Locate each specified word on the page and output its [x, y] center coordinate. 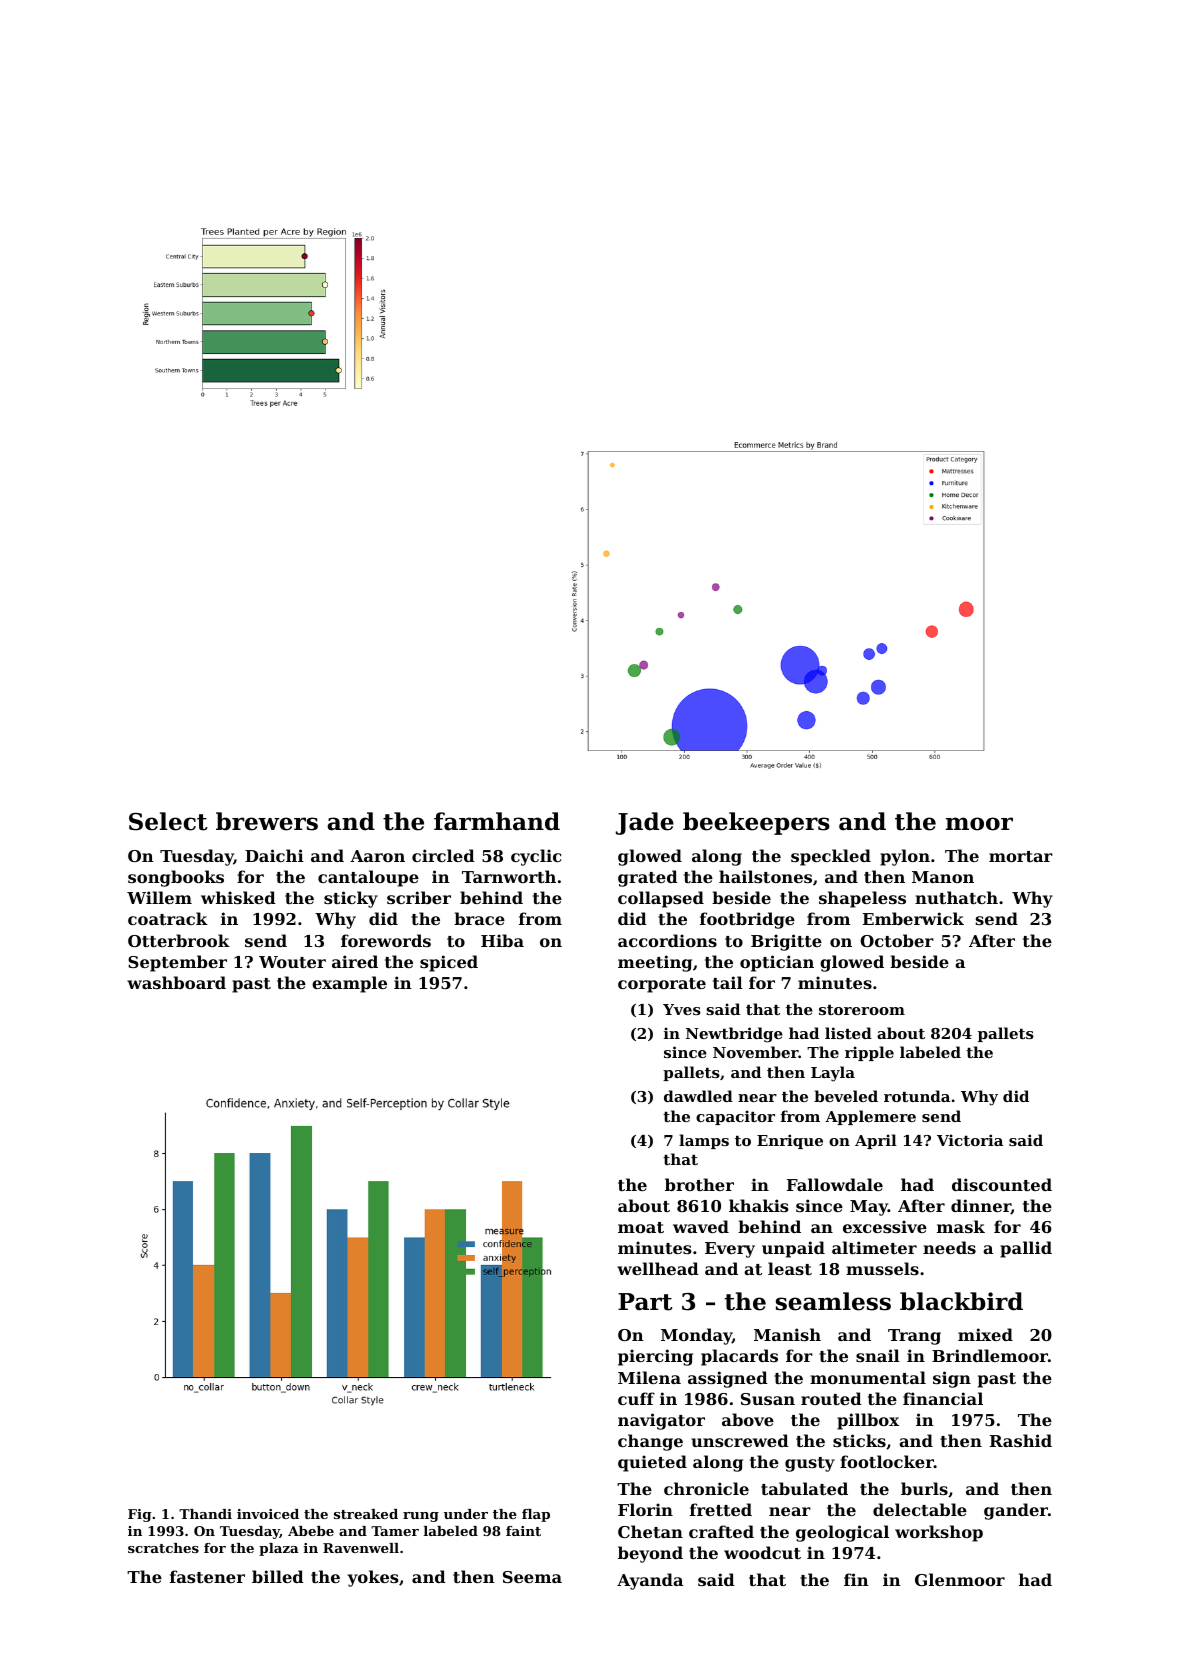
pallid [1026, 1249]
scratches [163, 1548]
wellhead [658, 1268]
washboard [176, 982]
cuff [636, 1398]
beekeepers [756, 823]
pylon [905, 857]
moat [641, 1227]
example [349, 984]
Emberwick [913, 918]
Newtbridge [734, 1035]
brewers [267, 821]
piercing [655, 1357]
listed [848, 1033]
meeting [655, 963]
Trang [914, 1337]
